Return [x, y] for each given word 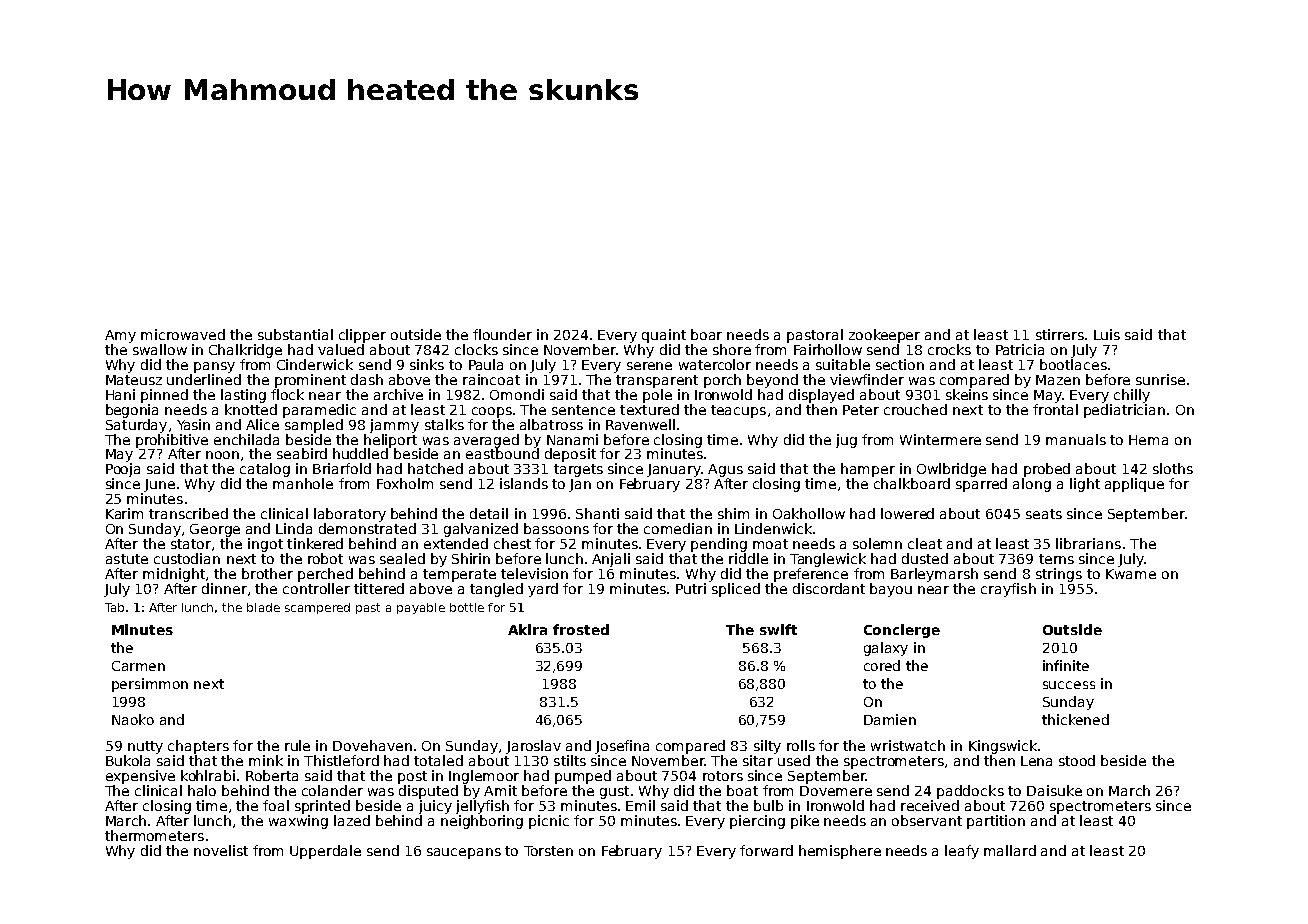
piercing [757, 822]
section [900, 364]
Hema [1148, 440]
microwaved [183, 334]
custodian [187, 558]
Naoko [133, 719]
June [159, 485]
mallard [1010, 850]
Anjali [611, 560]
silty [767, 747]
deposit [570, 455]
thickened [1075, 719]
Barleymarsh [934, 575]
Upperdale [325, 852]
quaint [664, 336]
